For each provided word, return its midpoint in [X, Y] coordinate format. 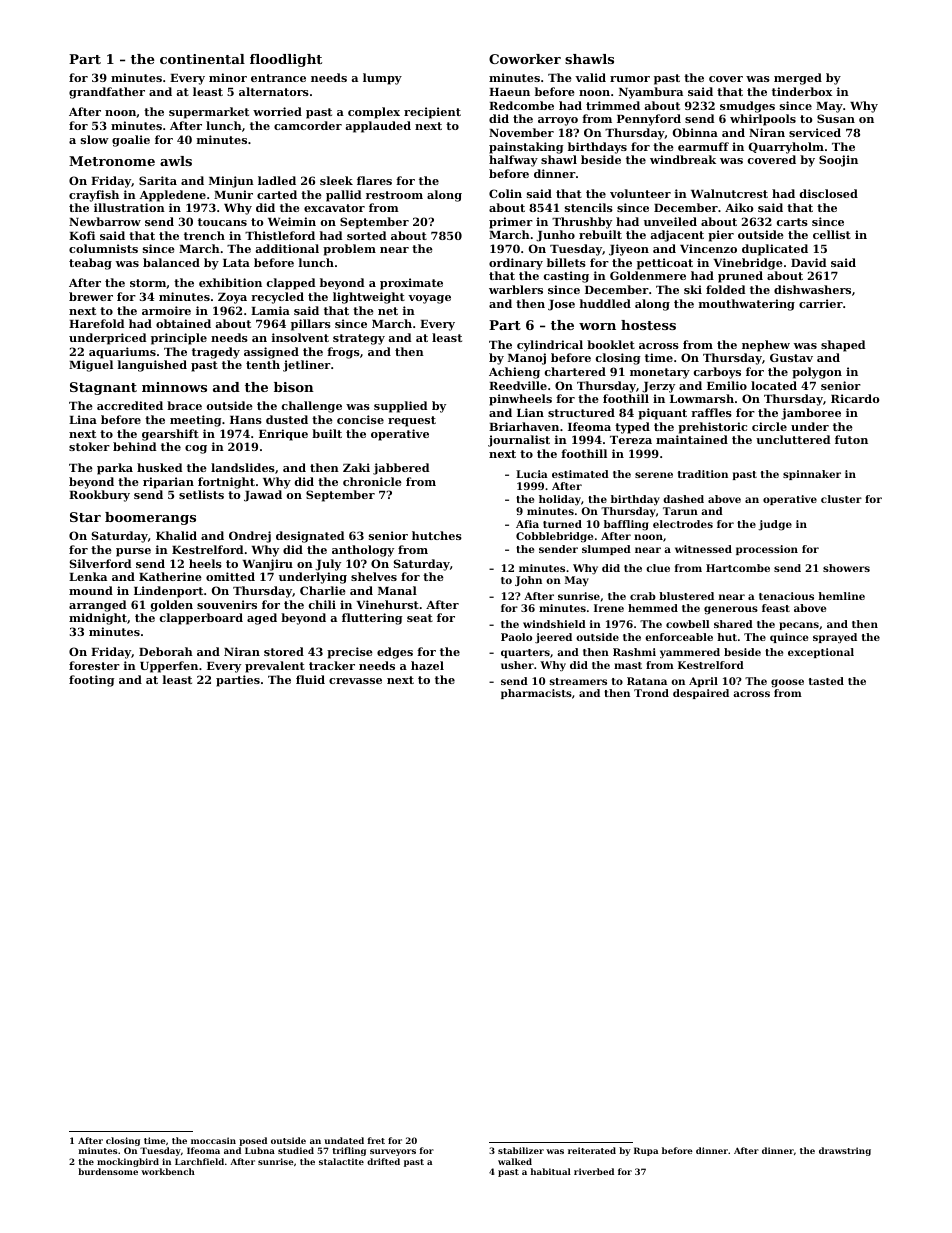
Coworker [525, 59]
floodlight [286, 60]
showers [846, 568]
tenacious [786, 596]
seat [420, 618]
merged [798, 79]
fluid [310, 679]
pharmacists [536, 694]
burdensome [108, 1171]
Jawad [263, 496]
